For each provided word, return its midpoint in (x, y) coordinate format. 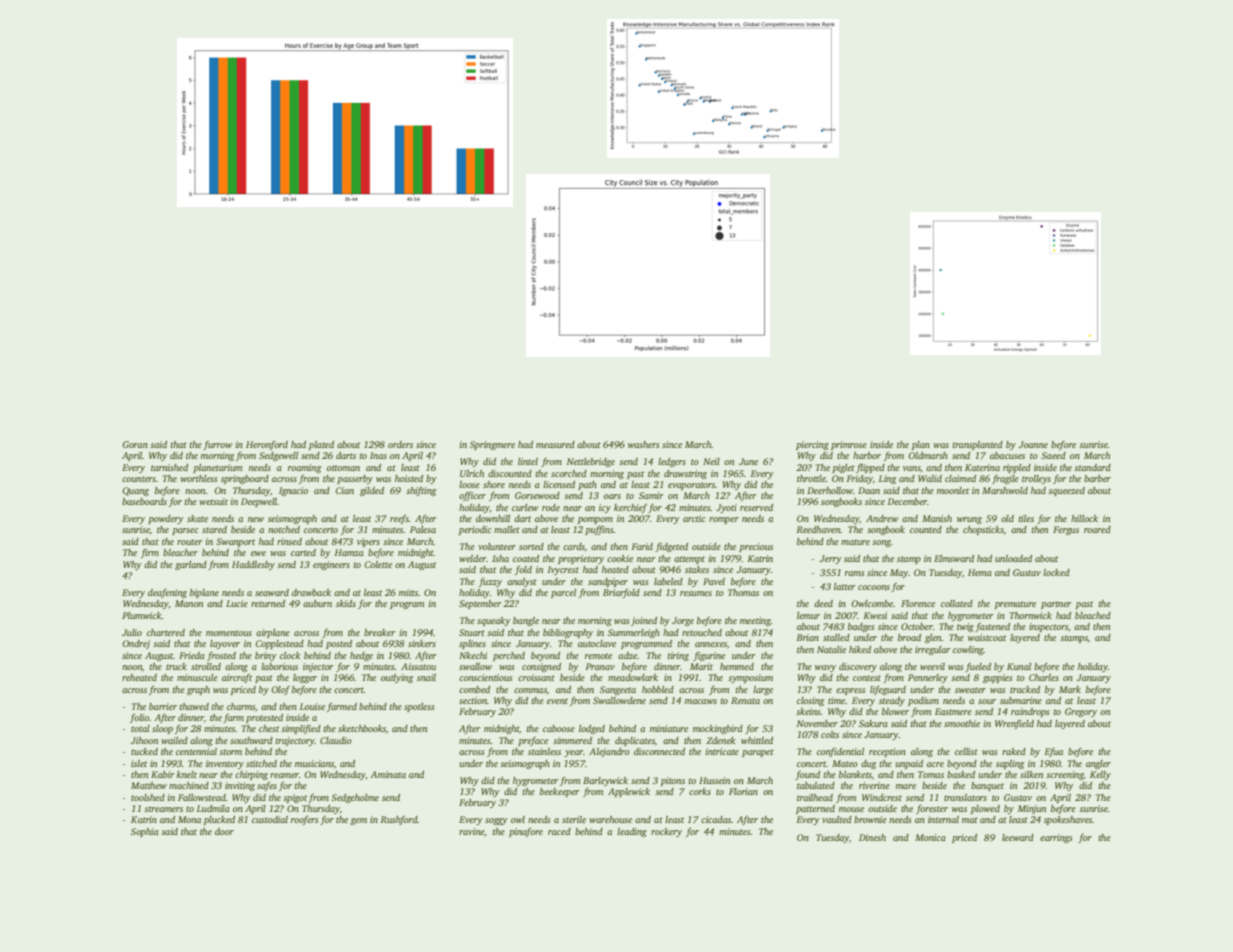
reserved (756, 507)
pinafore (526, 832)
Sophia (145, 832)
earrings (1056, 838)
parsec (185, 531)
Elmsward (954, 558)
